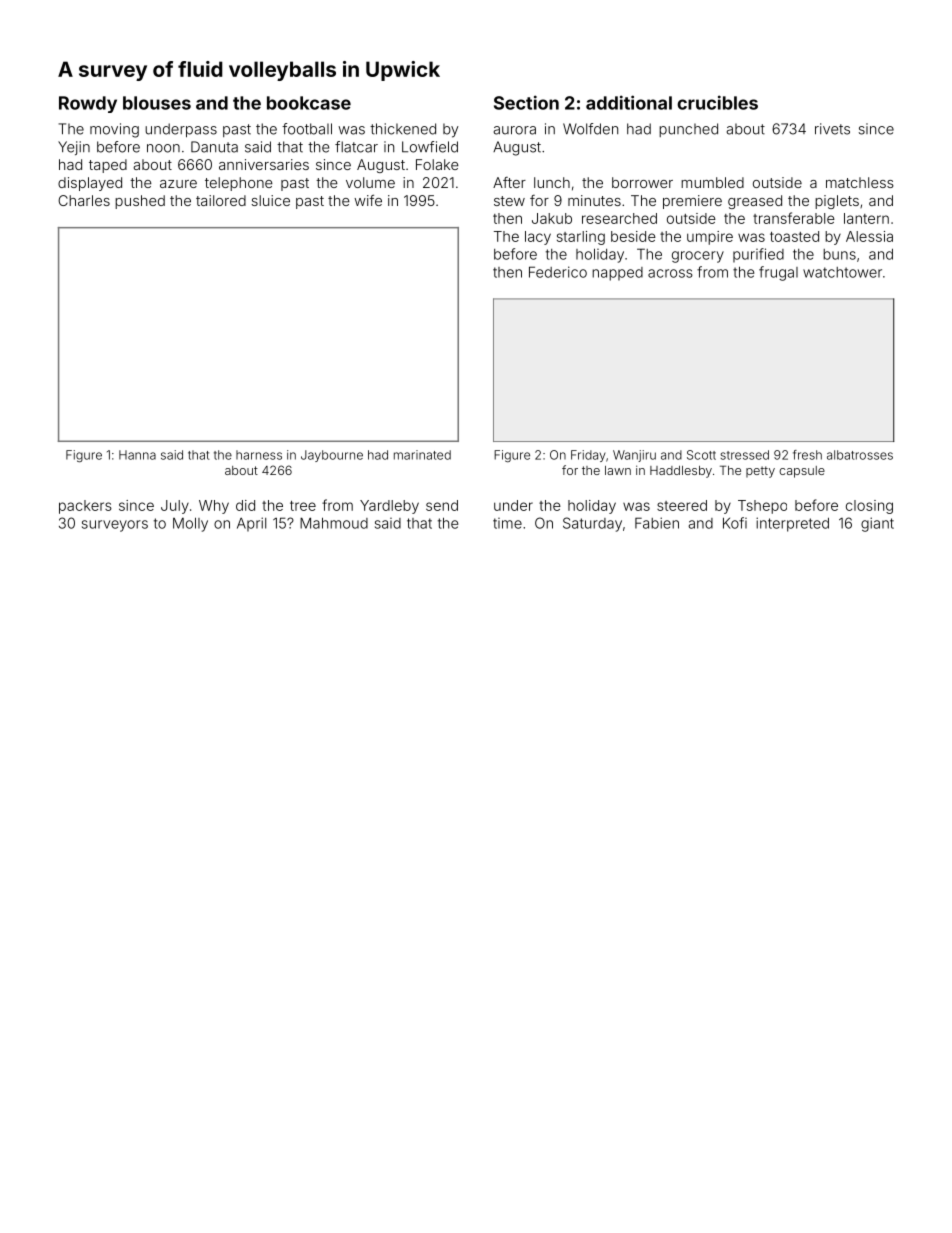 This page has height=1233, width=952. Describe the element at coordinates (698, 257) in the page. I see `grocery` at that location.
